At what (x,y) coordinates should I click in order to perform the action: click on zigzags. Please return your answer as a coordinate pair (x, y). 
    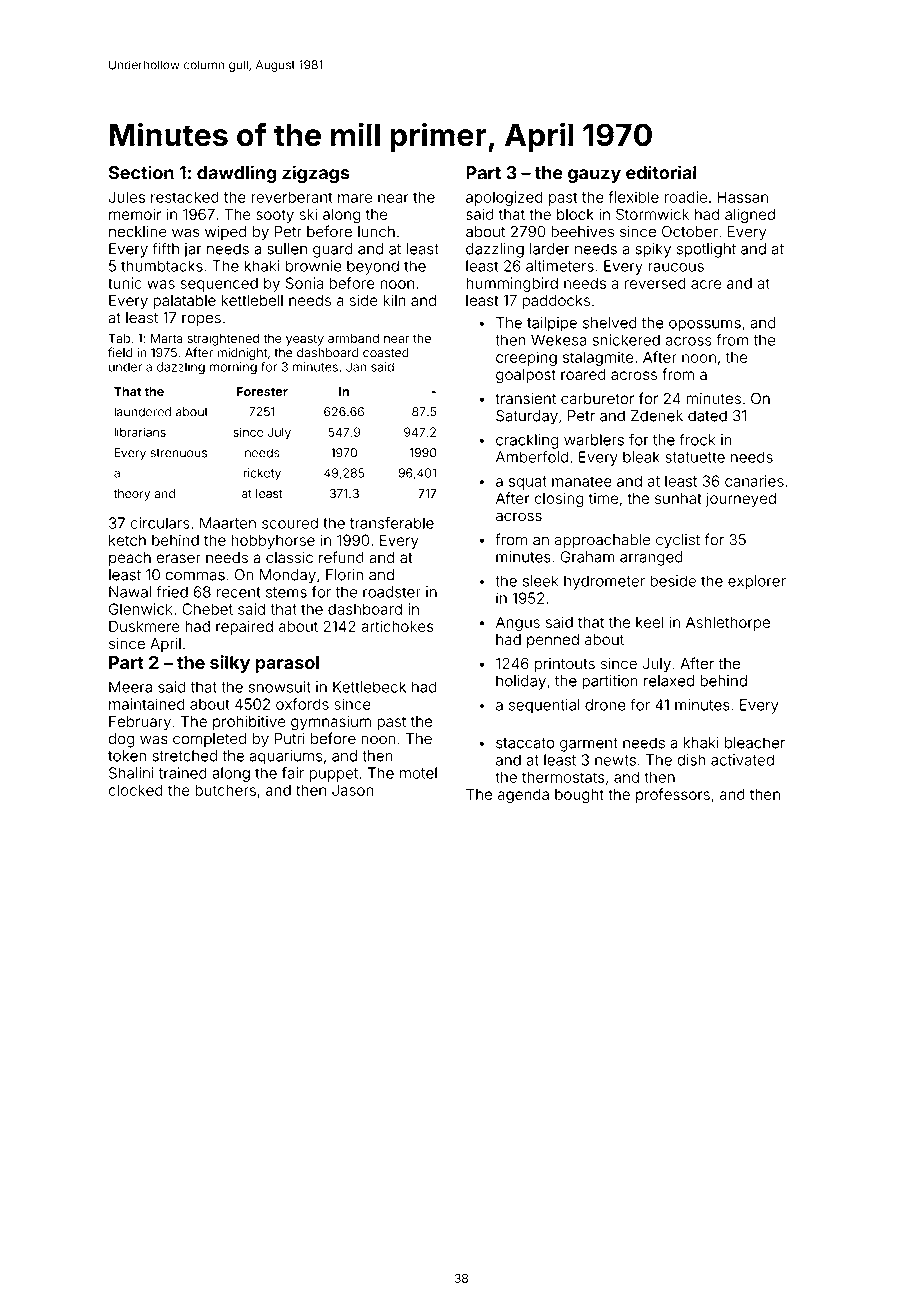
    Looking at the image, I should click on (316, 174).
